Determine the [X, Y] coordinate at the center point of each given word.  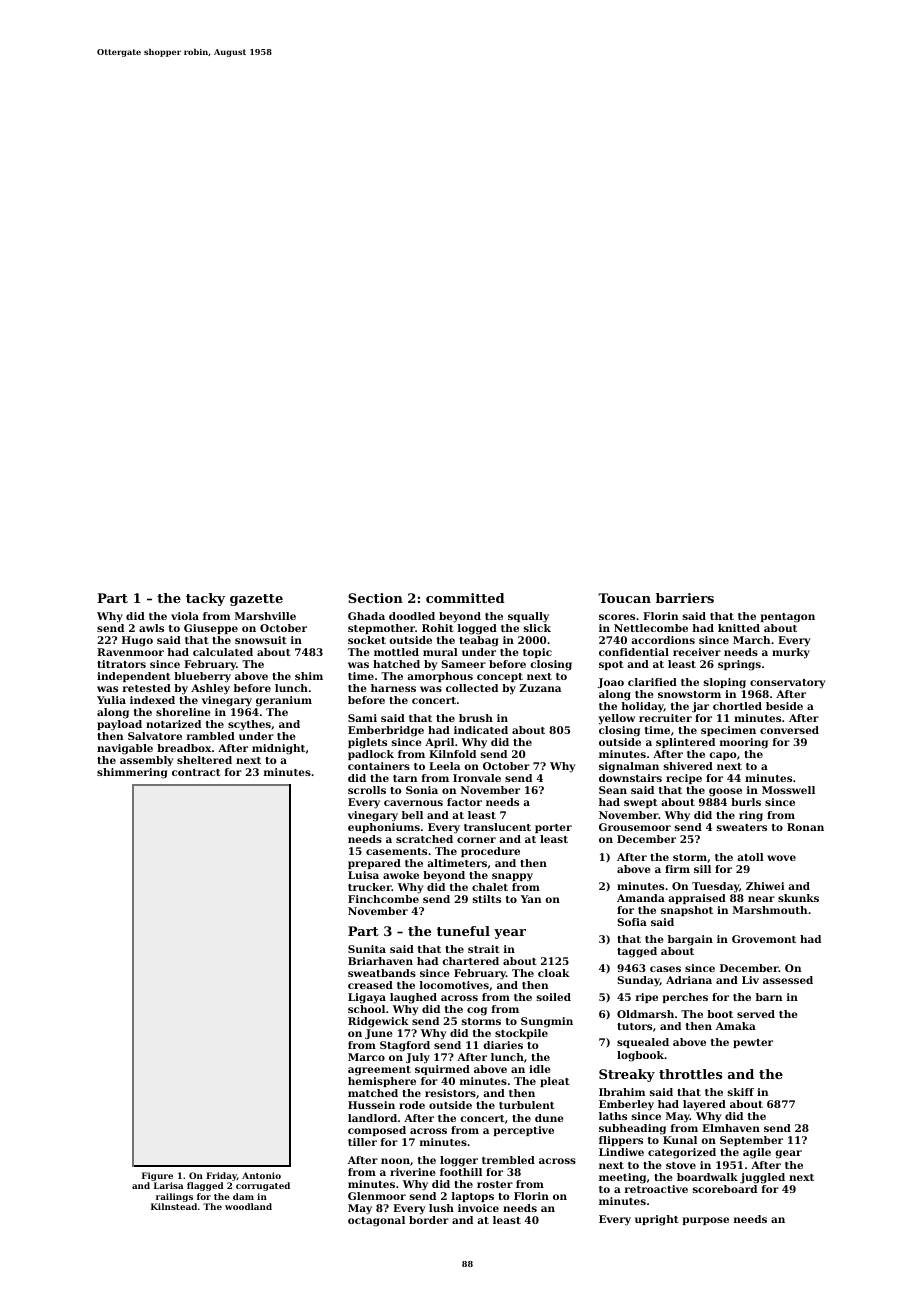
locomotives [454, 985]
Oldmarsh [645, 1014]
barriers [685, 598]
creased [370, 985]
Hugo [137, 641]
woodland [248, 1206]
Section [375, 598]
